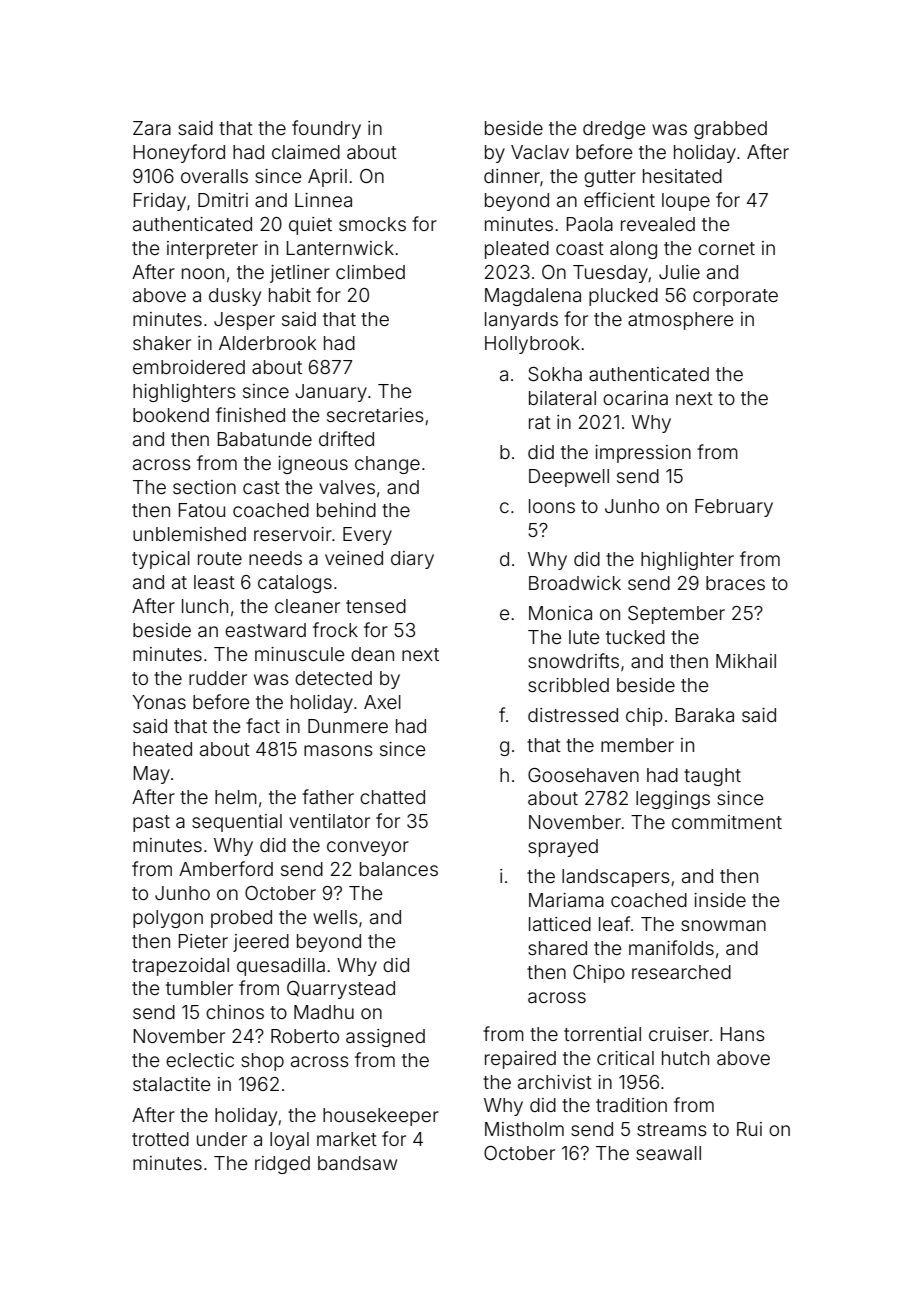 The image size is (924, 1311). What do you see at coordinates (734, 508) in the document?
I see `February` at bounding box center [734, 508].
